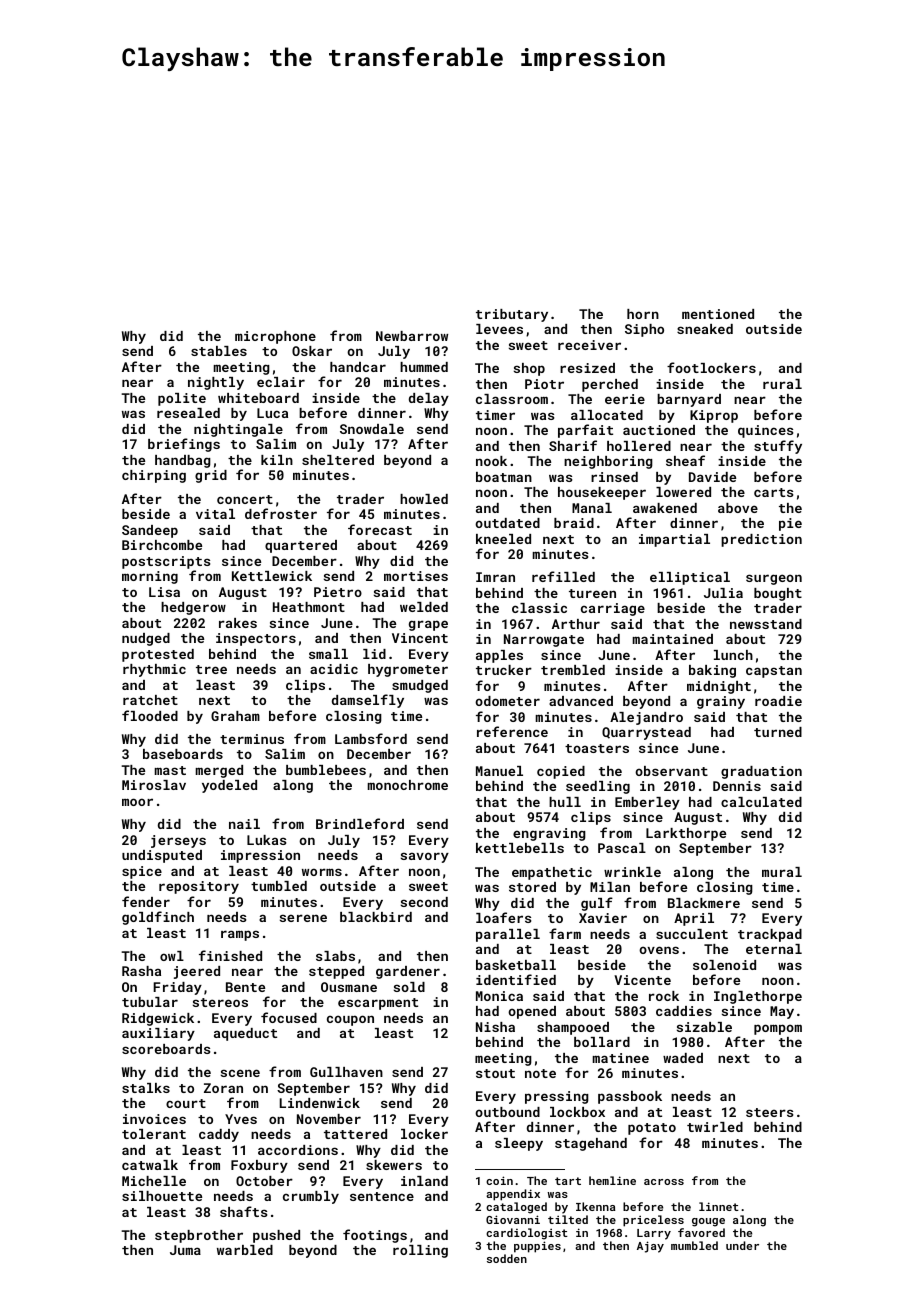 Image resolution: width=924 pixels, height=1308 pixels. I want to click on Newbarrow, so click(412, 336).
